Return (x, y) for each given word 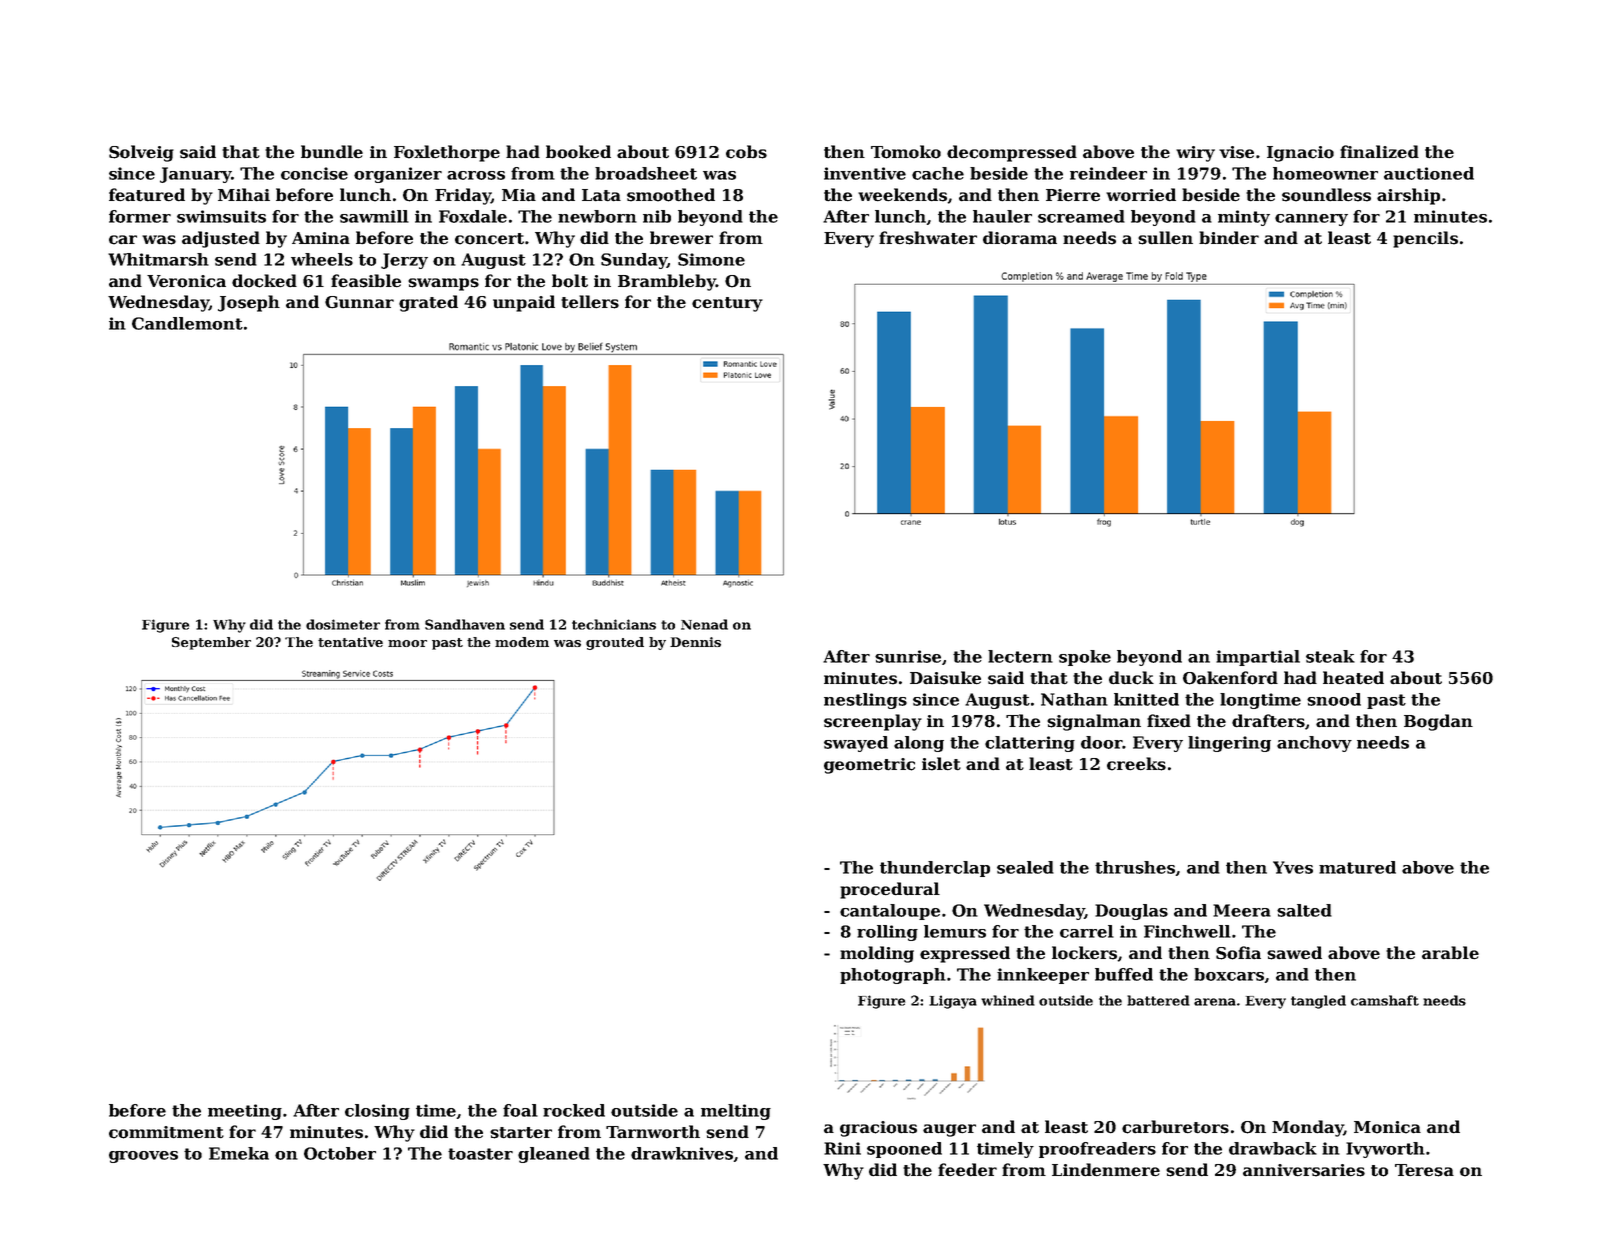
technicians (614, 624)
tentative (350, 642)
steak (1330, 656)
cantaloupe (890, 912)
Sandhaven (465, 624)
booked (578, 152)
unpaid (524, 303)
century (727, 304)
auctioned (1429, 173)
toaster (480, 1154)
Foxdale (473, 216)
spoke (1085, 658)
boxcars (1229, 974)
